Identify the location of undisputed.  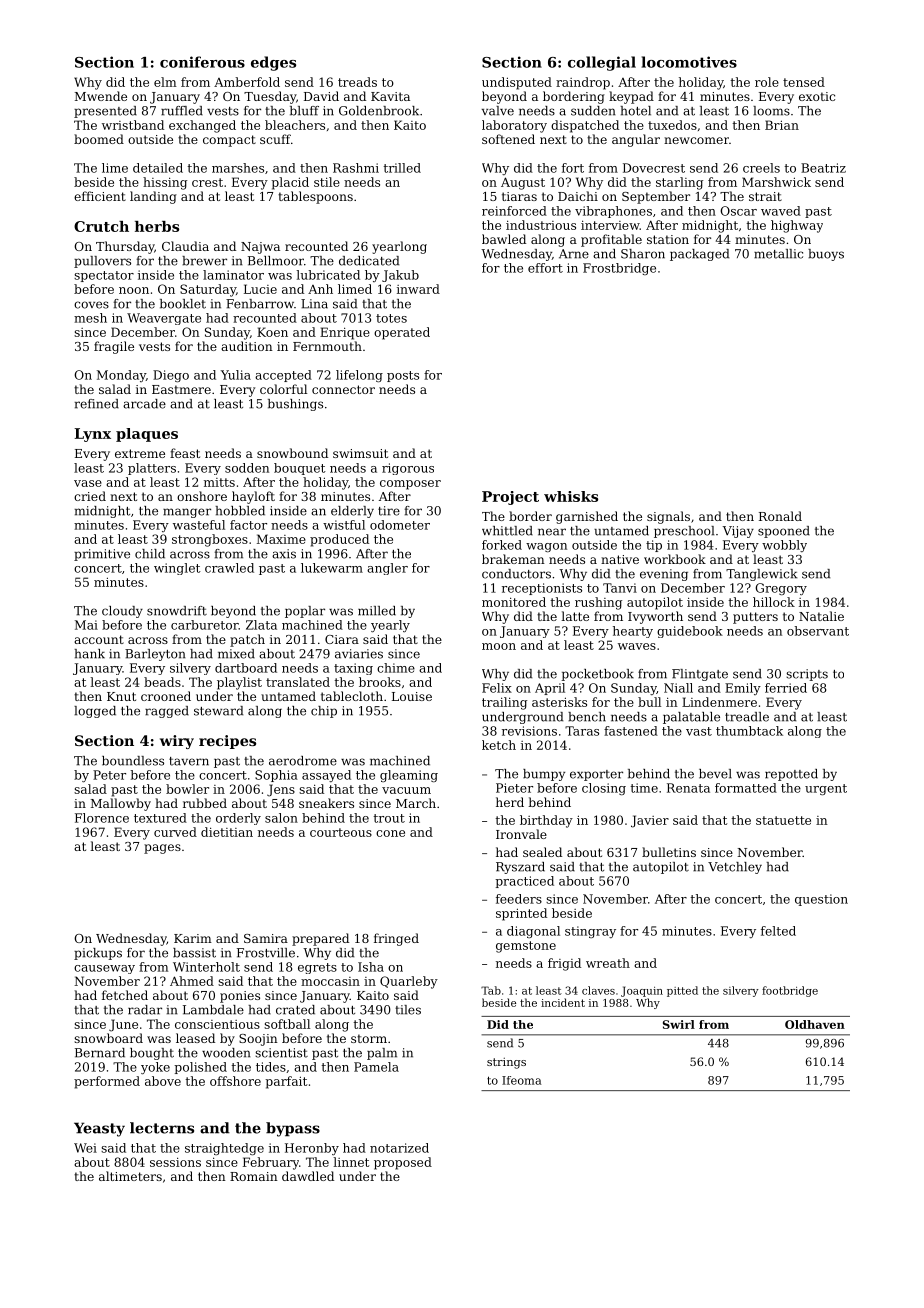
(517, 83).
